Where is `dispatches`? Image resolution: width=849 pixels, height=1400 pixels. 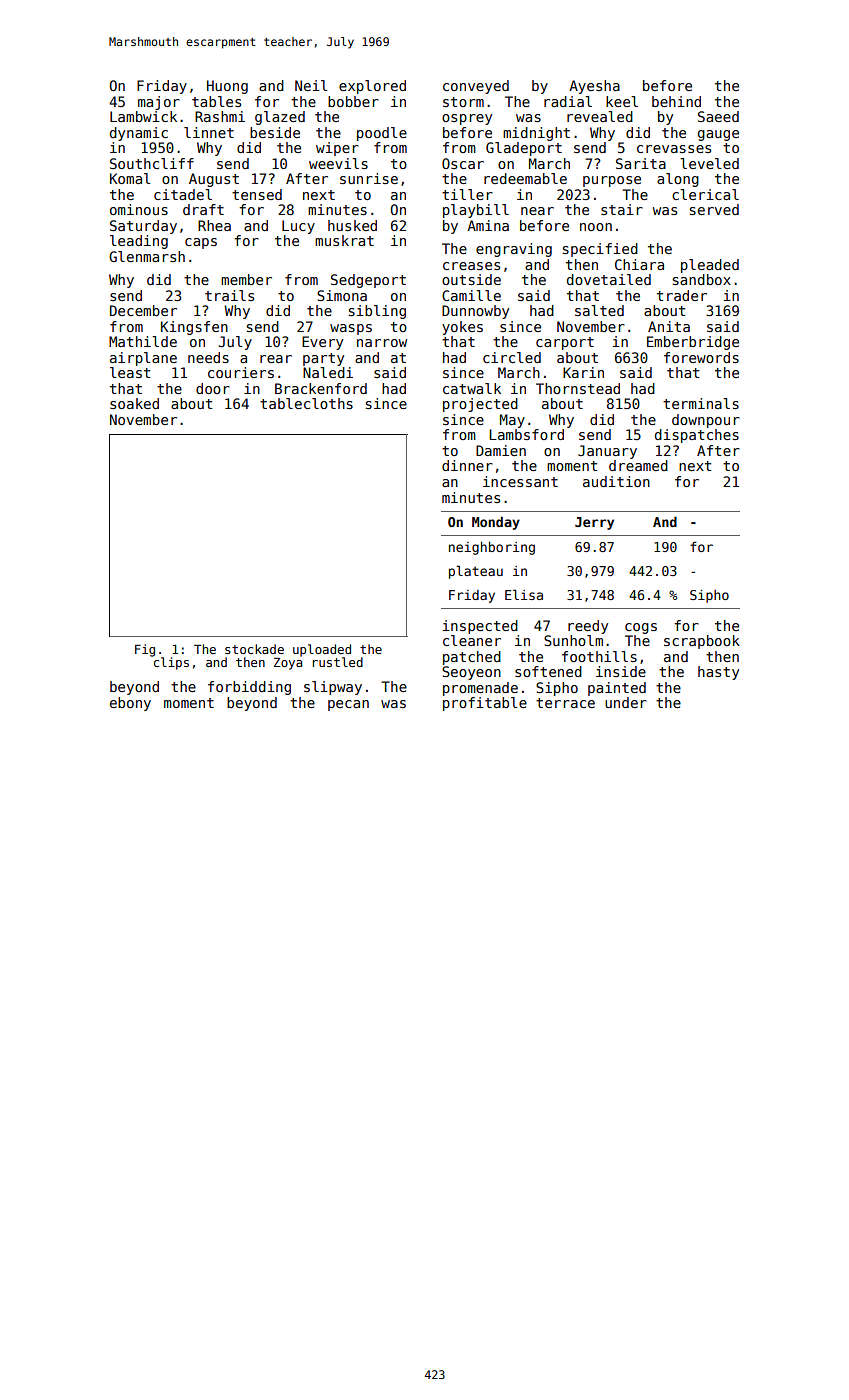
dispatches is located at coordinates (697, 436).
